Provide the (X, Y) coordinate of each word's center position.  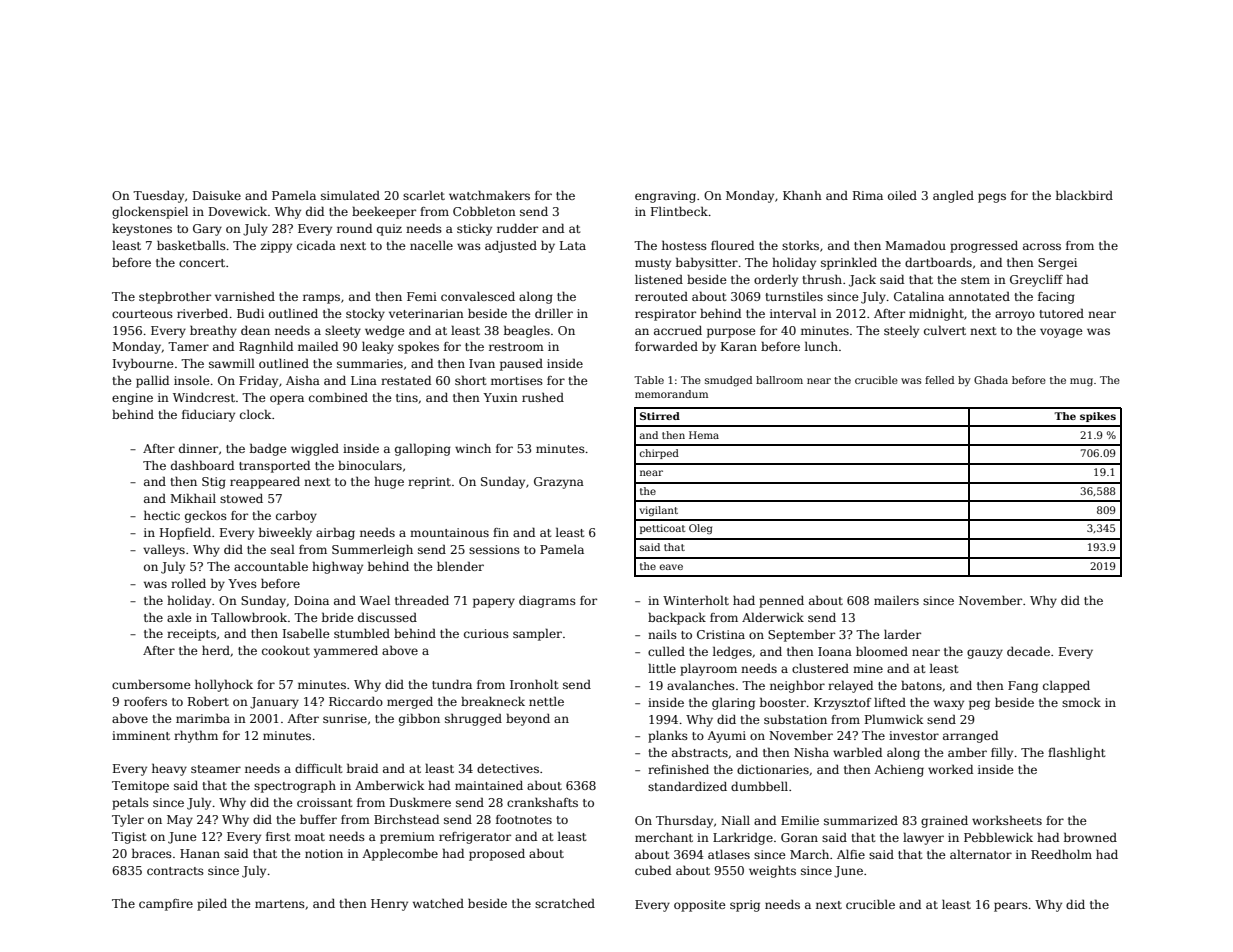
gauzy (985, 654)
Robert (208, 701)
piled (212, 905)
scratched (565, 903)
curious (486, 633)
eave (671, 567)
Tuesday (158, 197)
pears (1011, 907)
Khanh (802, 195)
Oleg (700, 529)
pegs (992, 198)
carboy (296, 516)
